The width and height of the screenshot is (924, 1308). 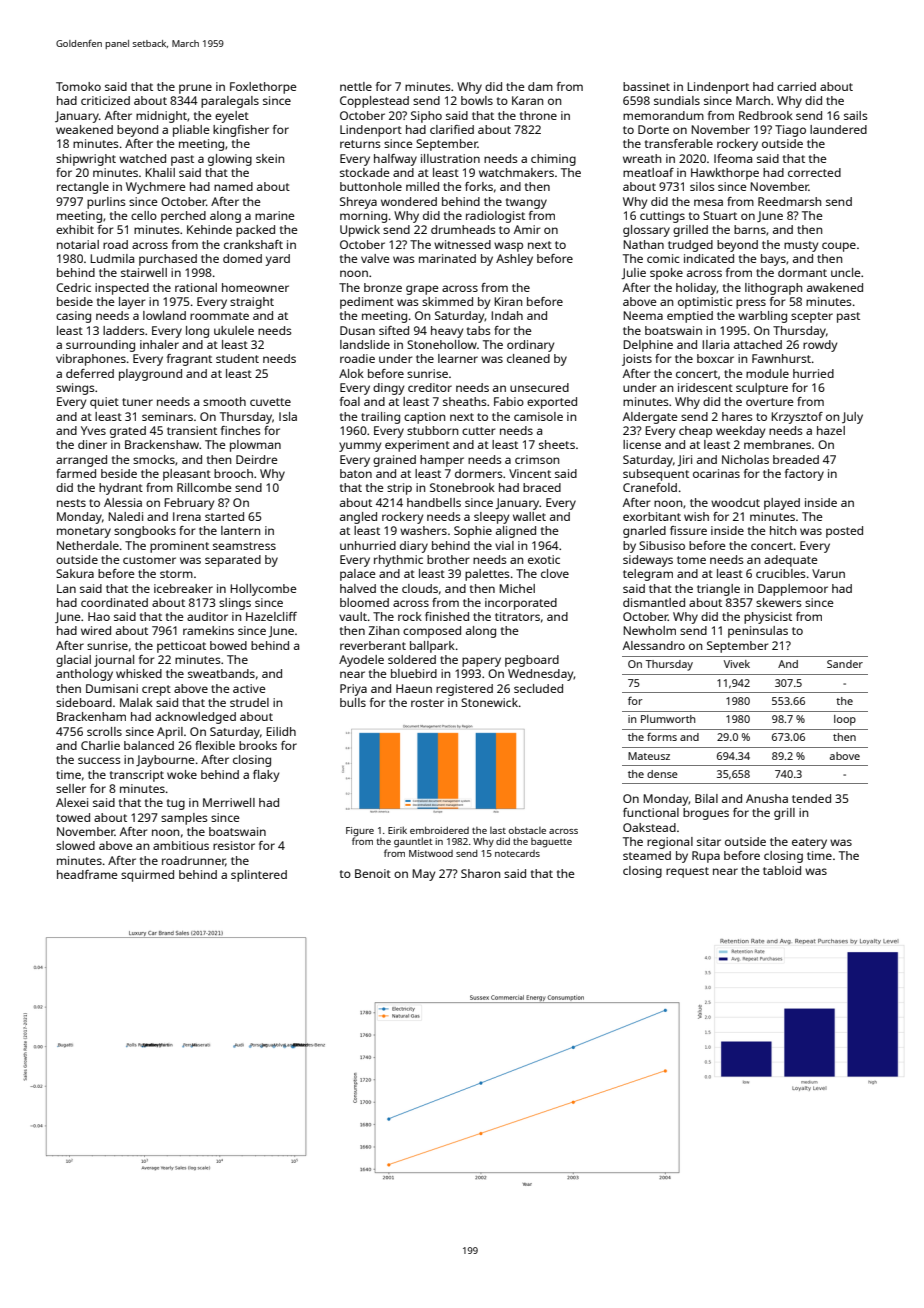 I want to click on holiday, so click(x=696, y=289).
